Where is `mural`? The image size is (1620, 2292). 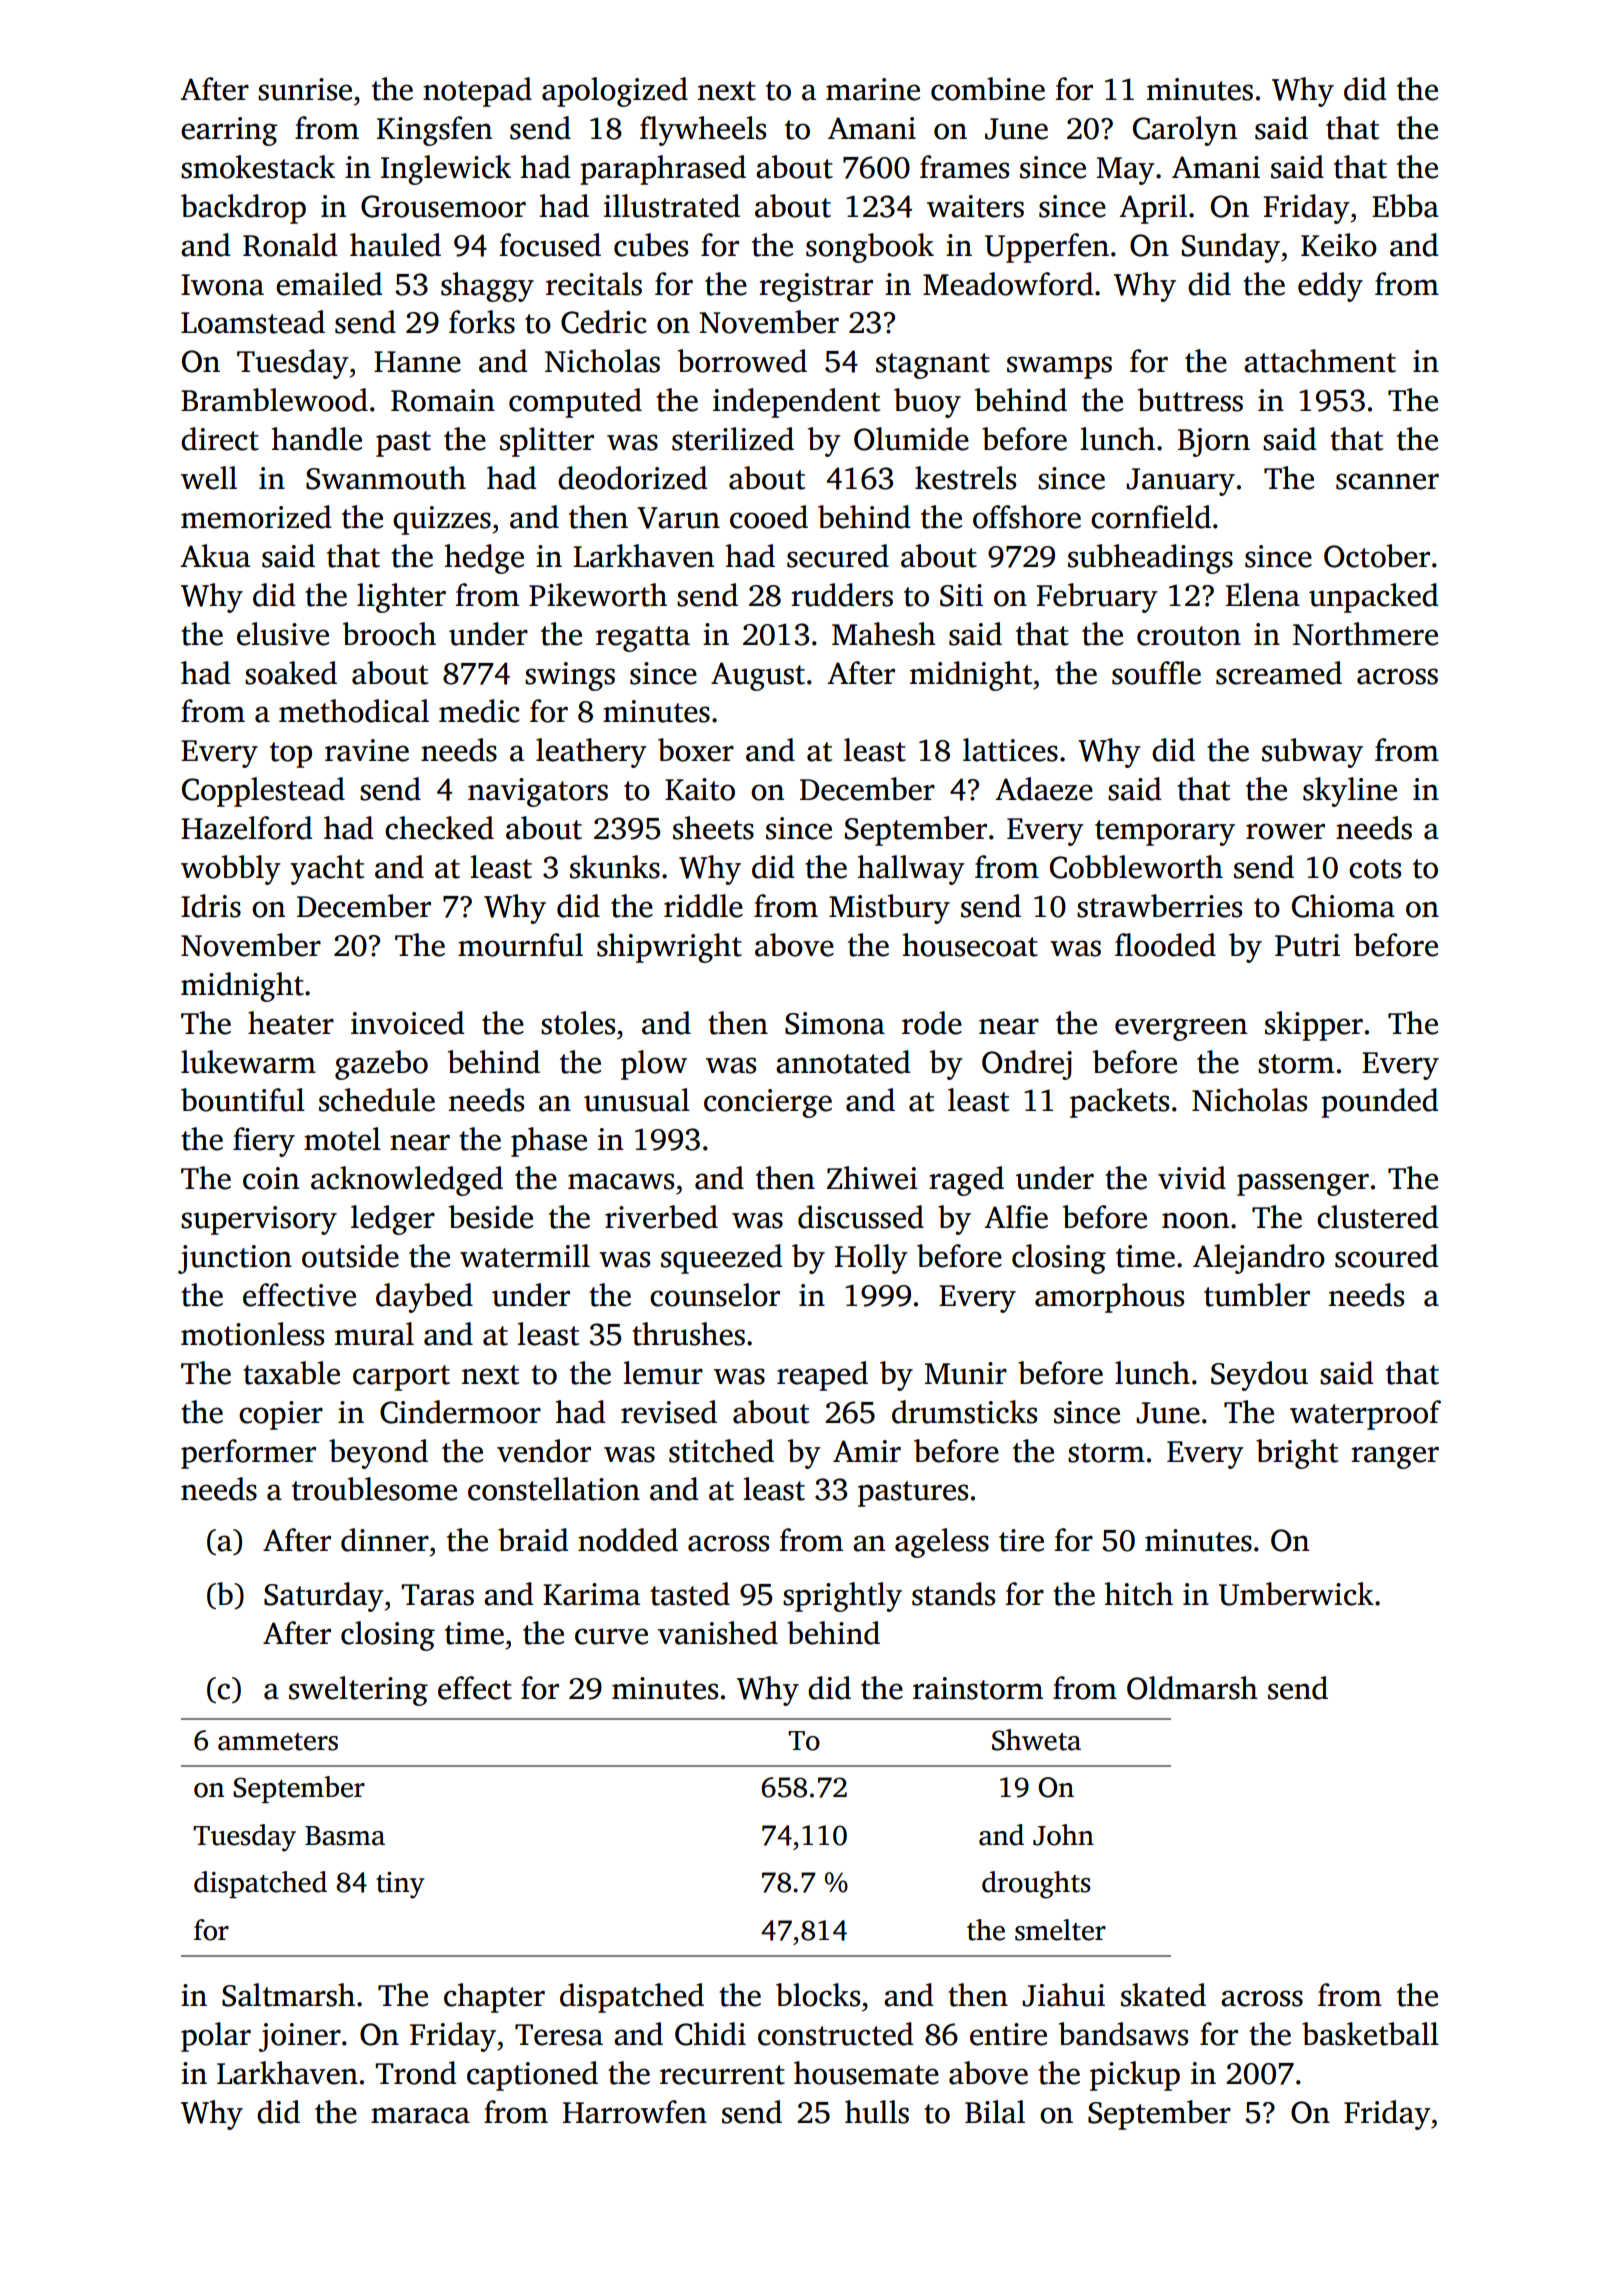 mural is located at coordinates (374, 1334).
